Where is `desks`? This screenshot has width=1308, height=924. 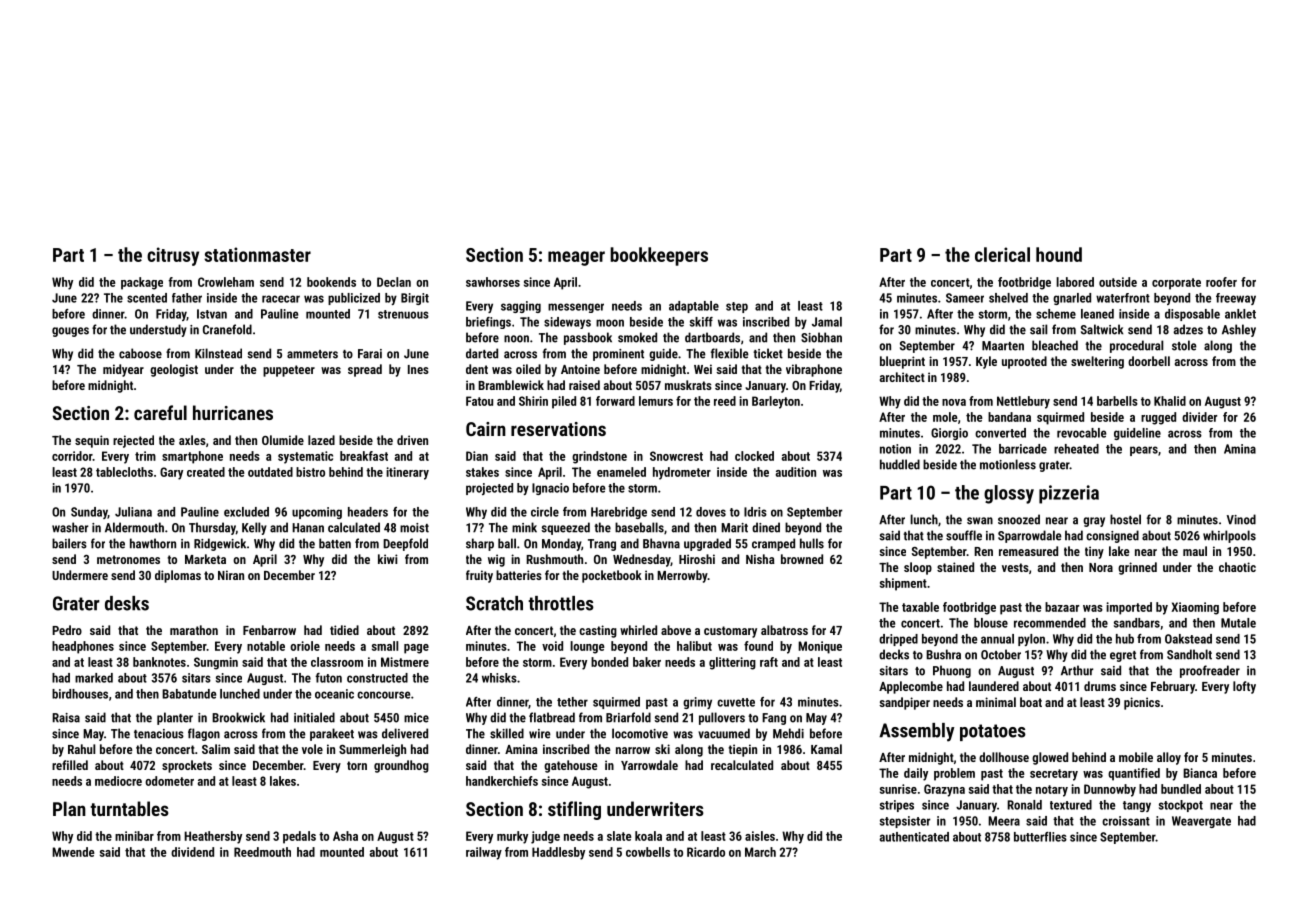 desks is located at coordinates (127, 603).
